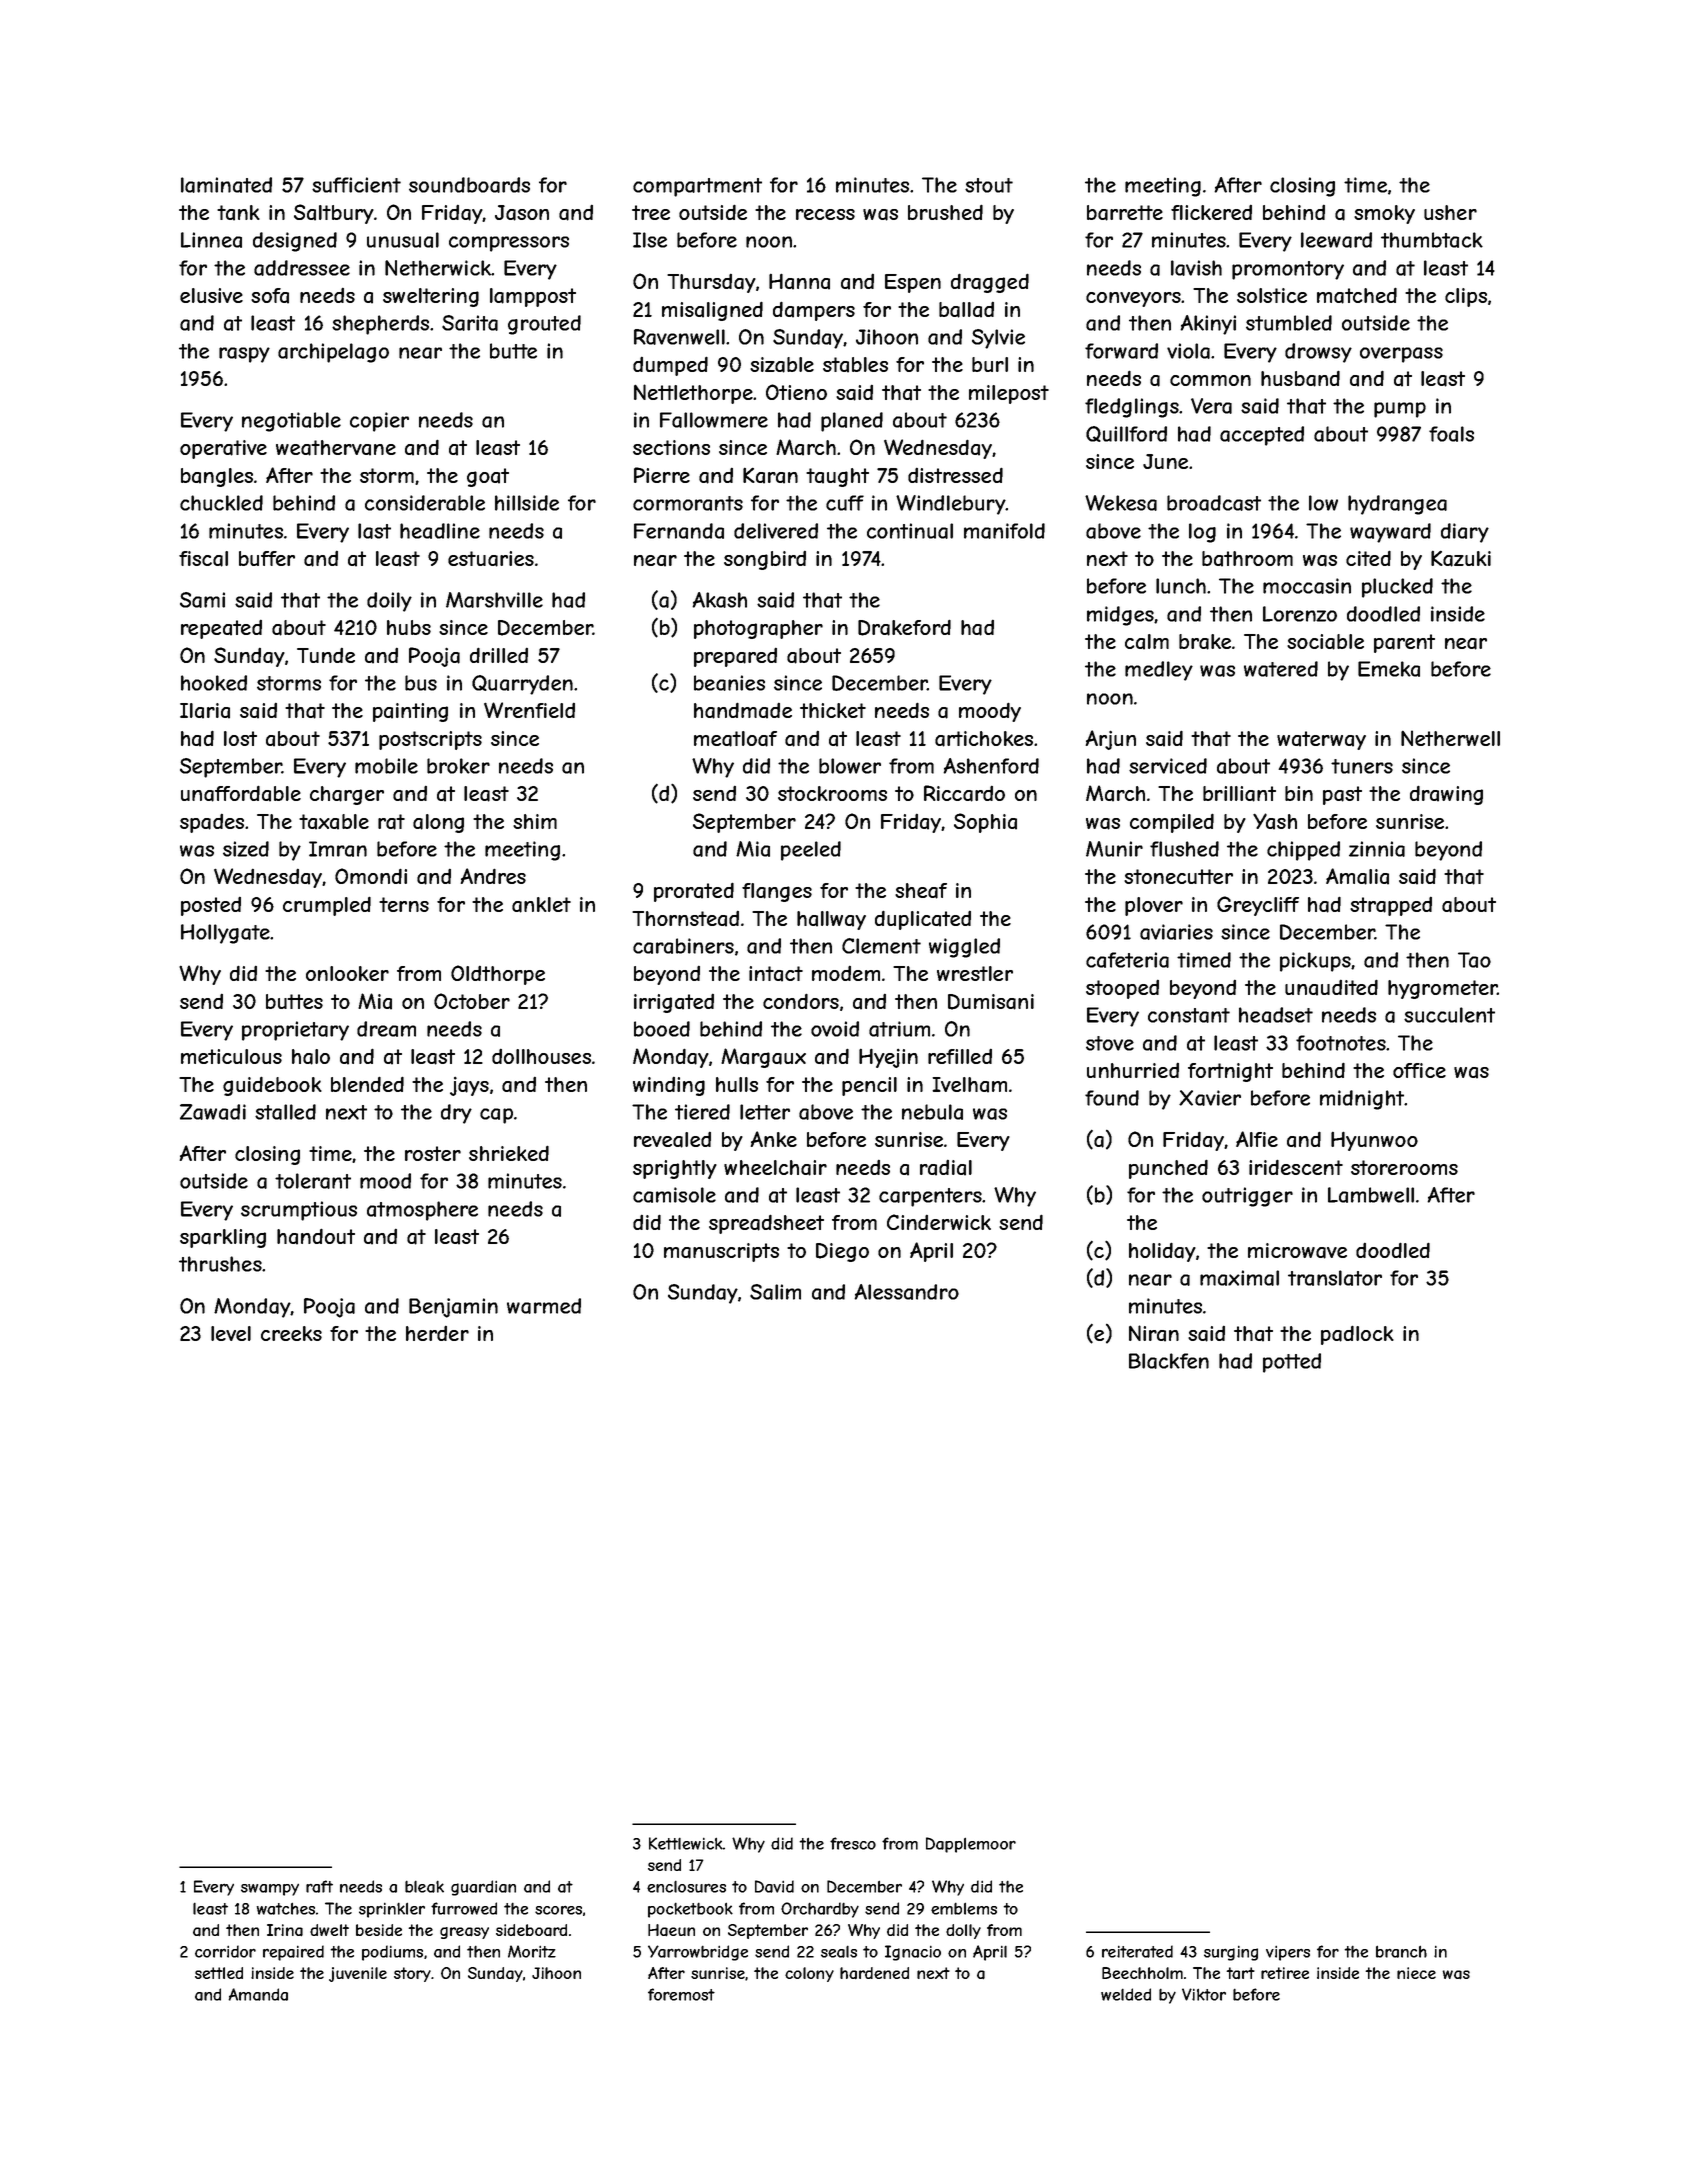  I want to click on unaudited, so click(1331, 987).
